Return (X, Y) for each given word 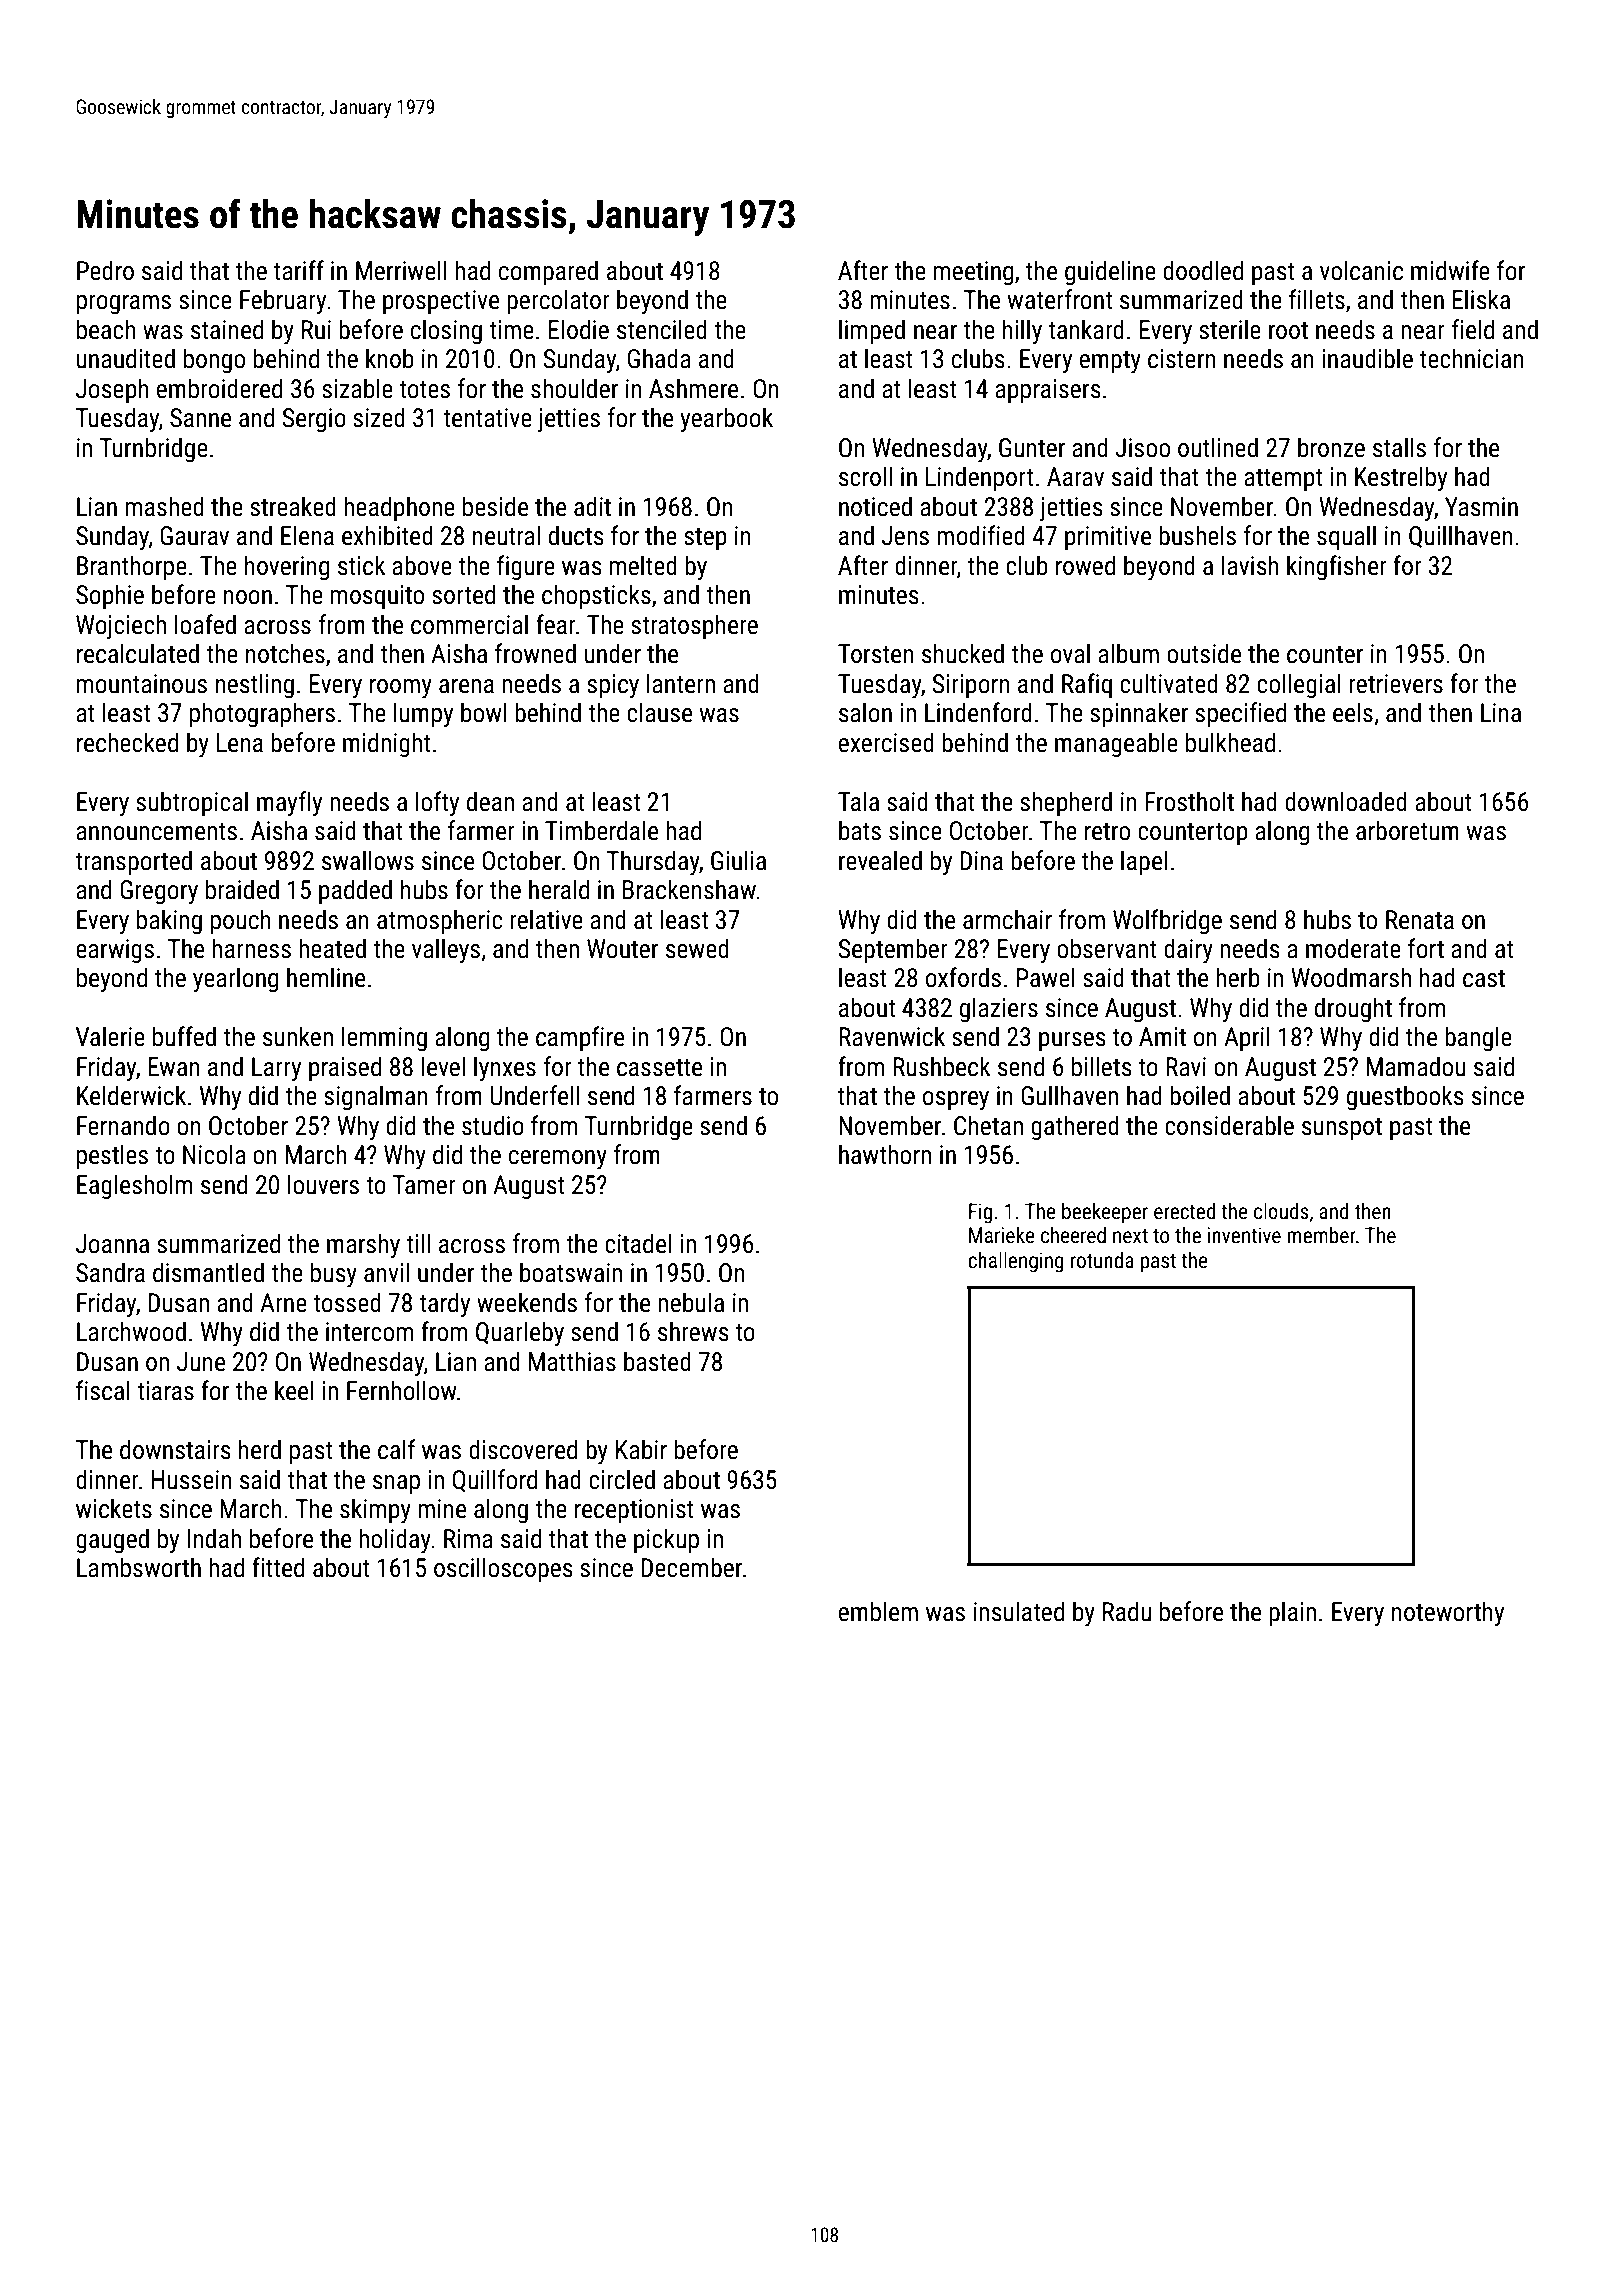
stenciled (662, 329)
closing (446, 331)
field (1473, 329)
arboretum (1407, 830)
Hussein (192, 1480)
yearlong (235, 980)
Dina (981, 861)
